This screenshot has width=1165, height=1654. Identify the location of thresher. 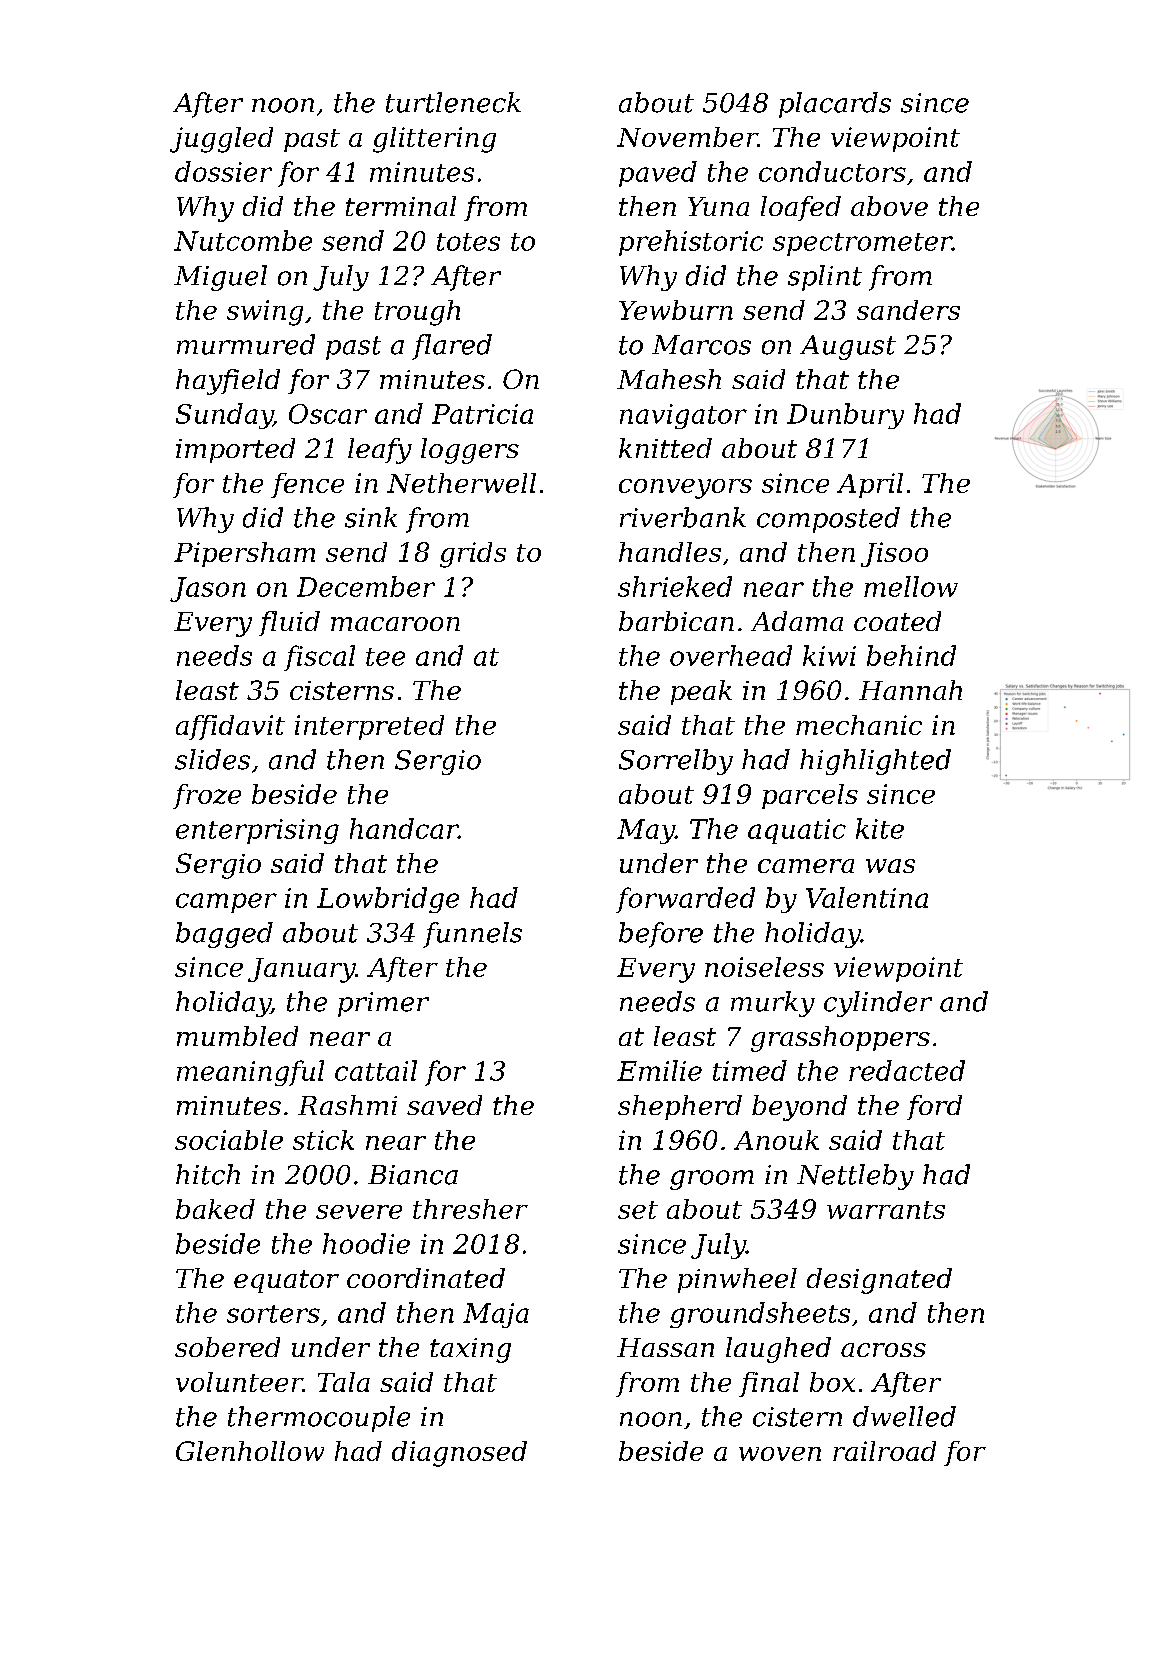
(470, 1209).
